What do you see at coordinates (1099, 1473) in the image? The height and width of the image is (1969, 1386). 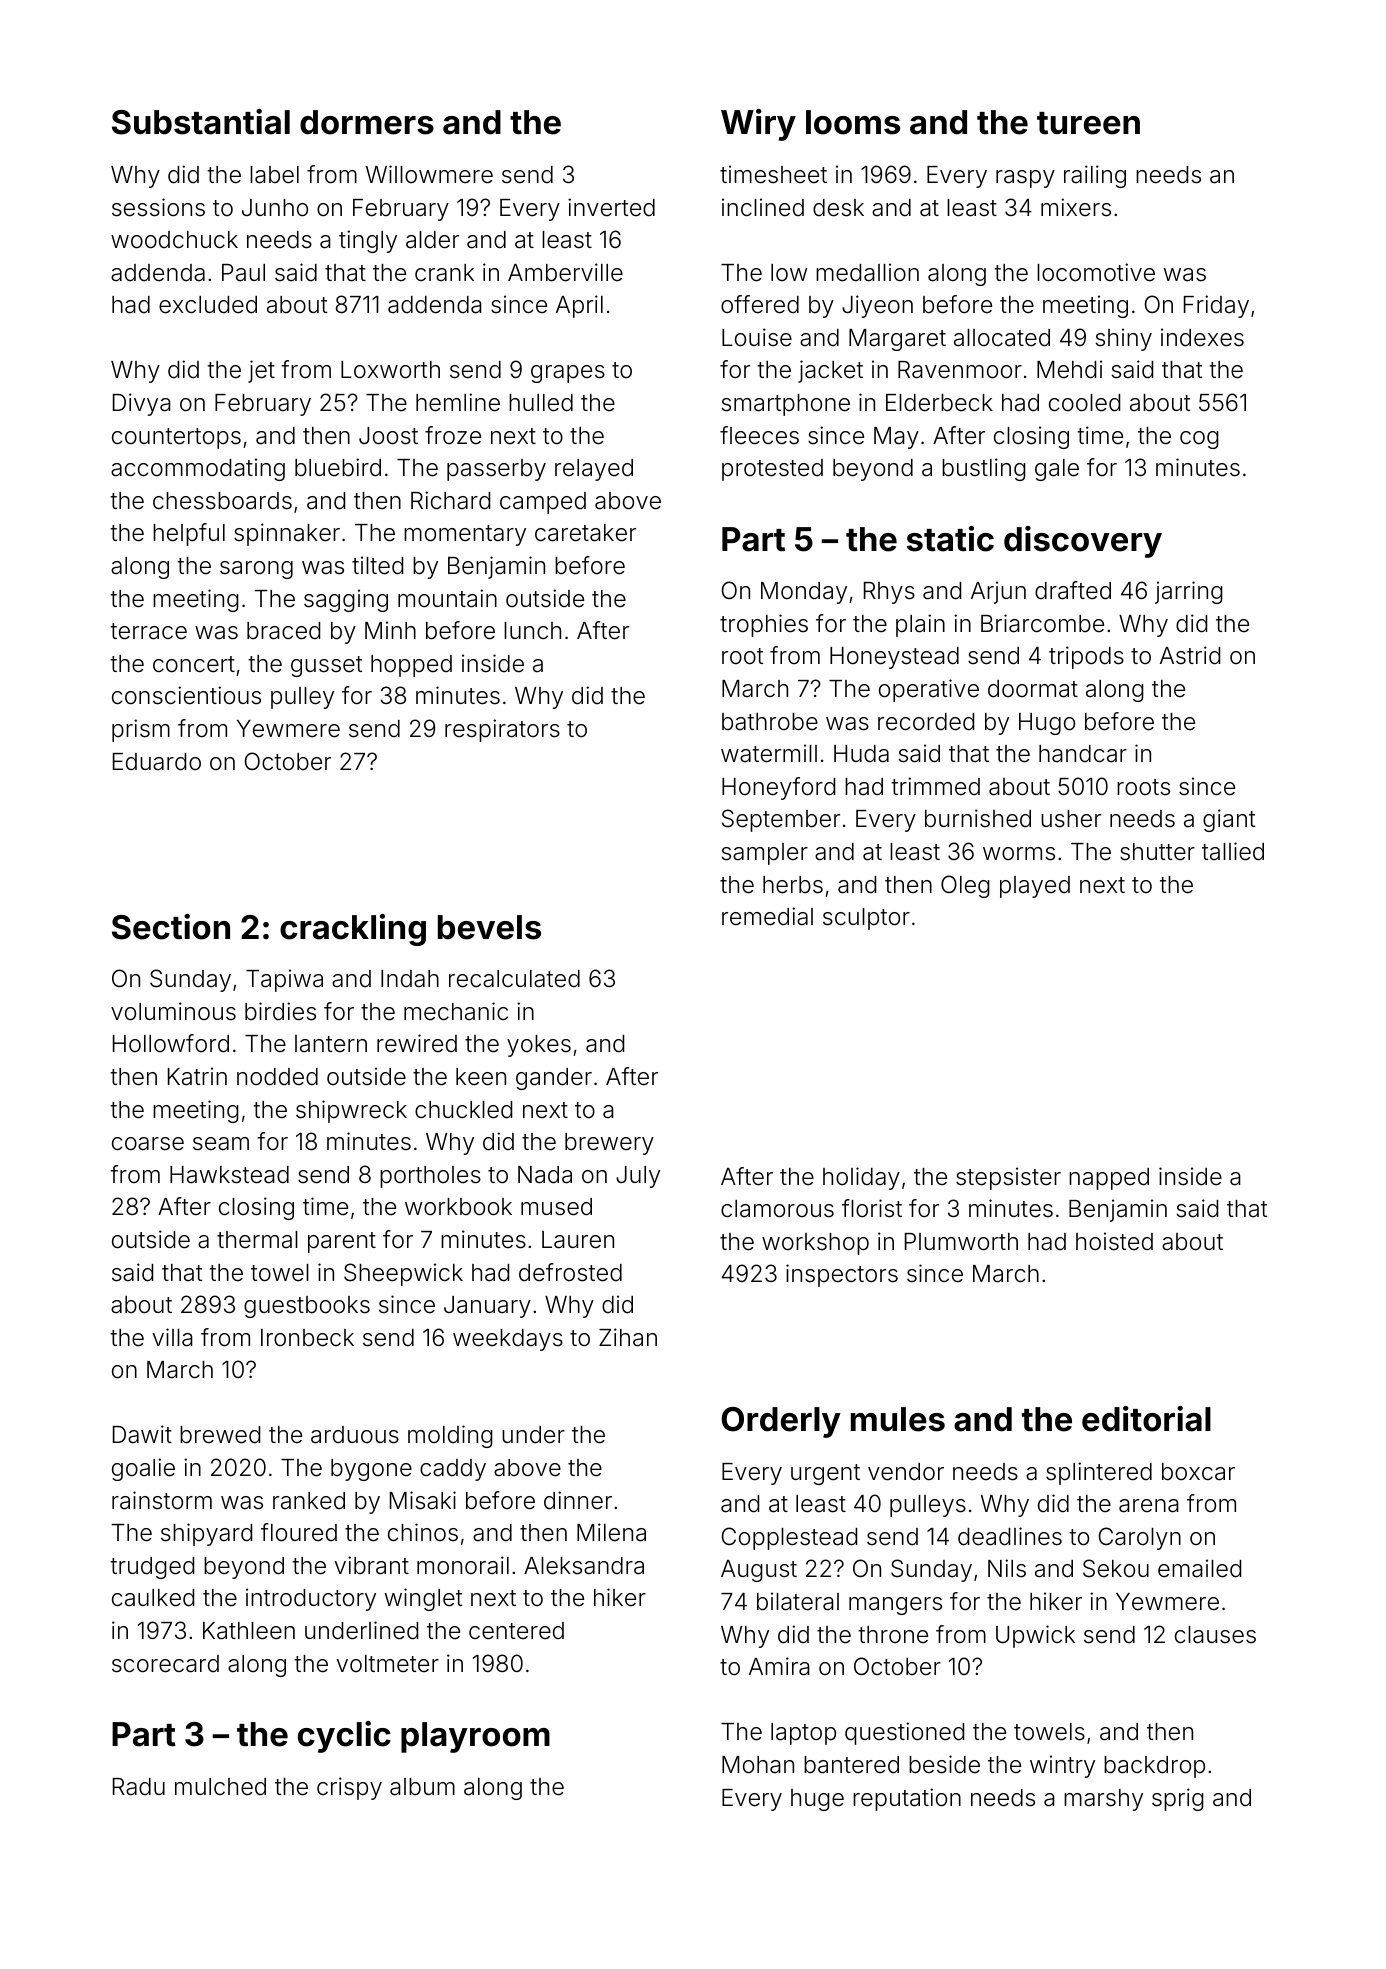 I see `splintered` at bounding box center [1099, 1473].
